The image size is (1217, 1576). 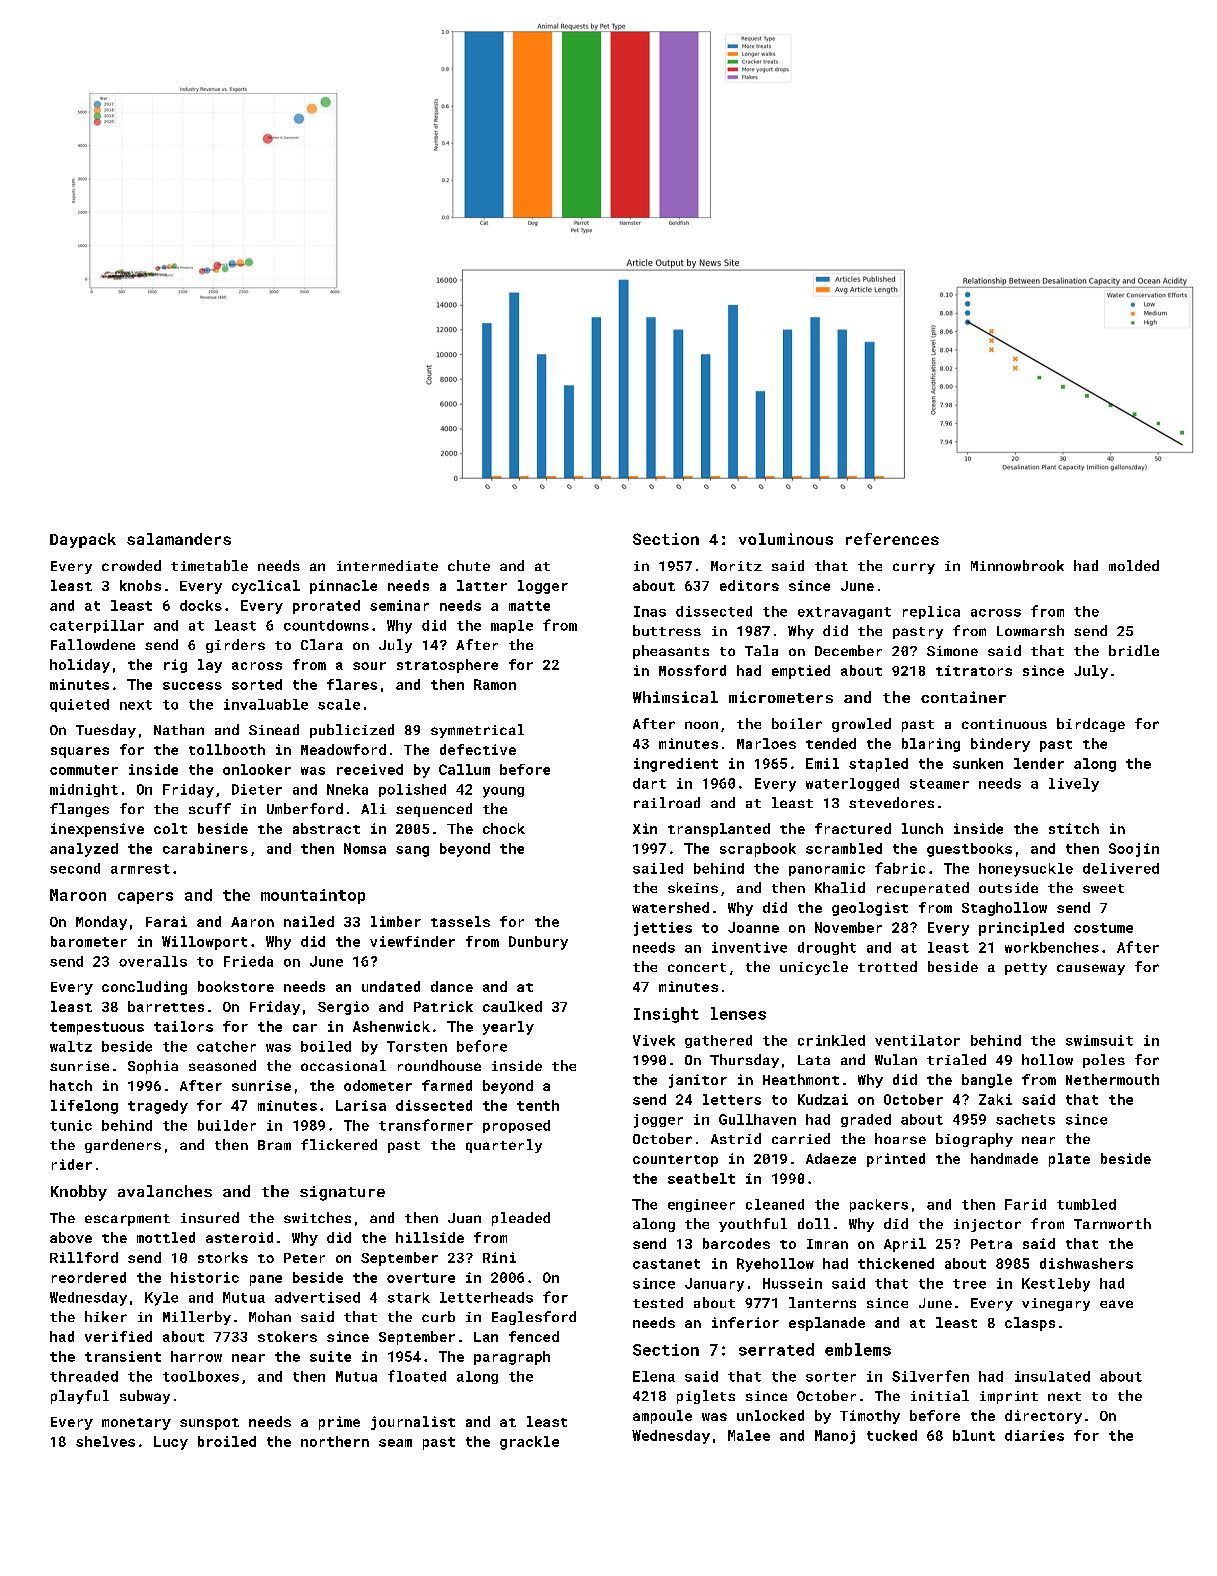 I want to click on quieted, so click(x=79, y=705).
